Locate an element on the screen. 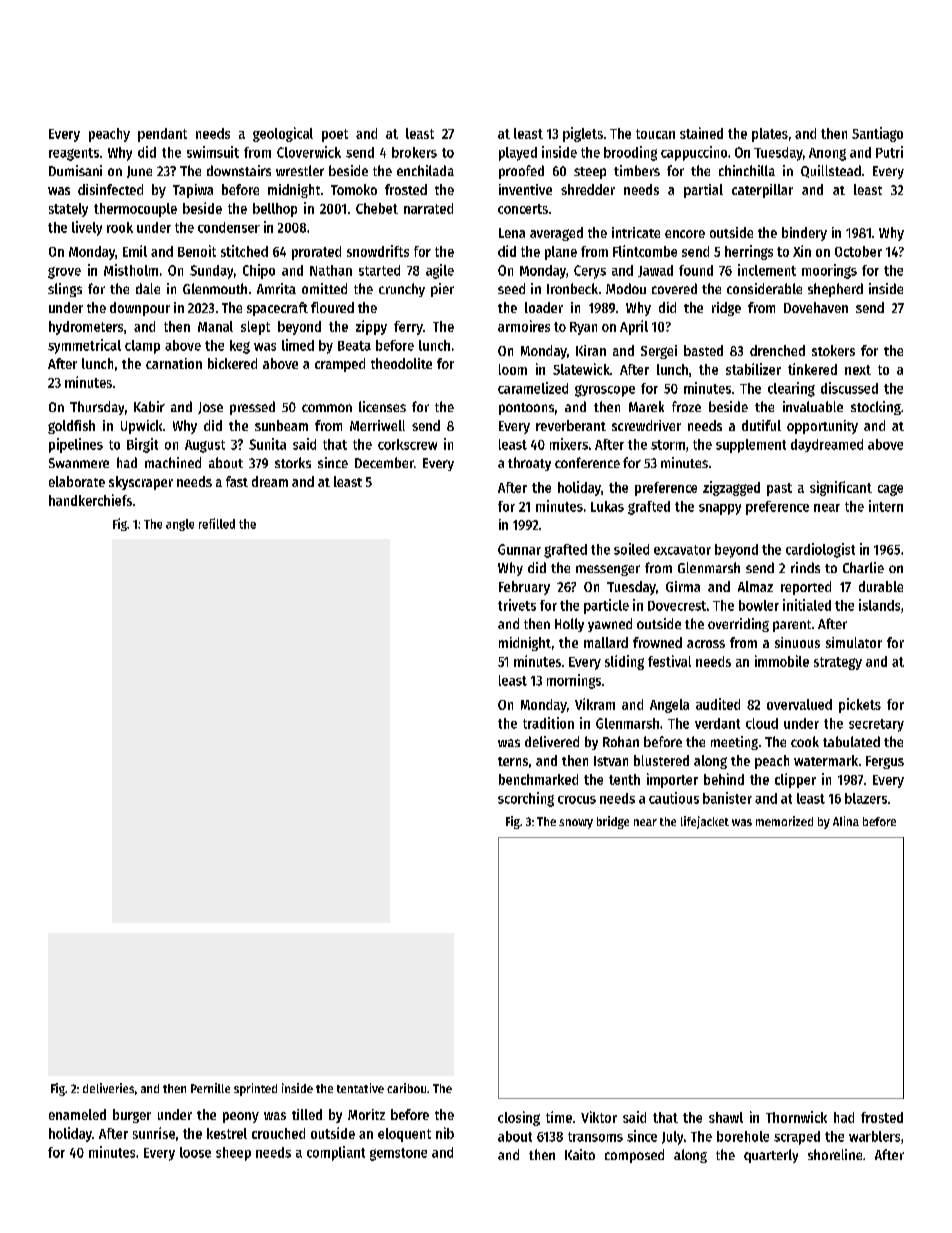  stately is located at coordinates (68, 210).
